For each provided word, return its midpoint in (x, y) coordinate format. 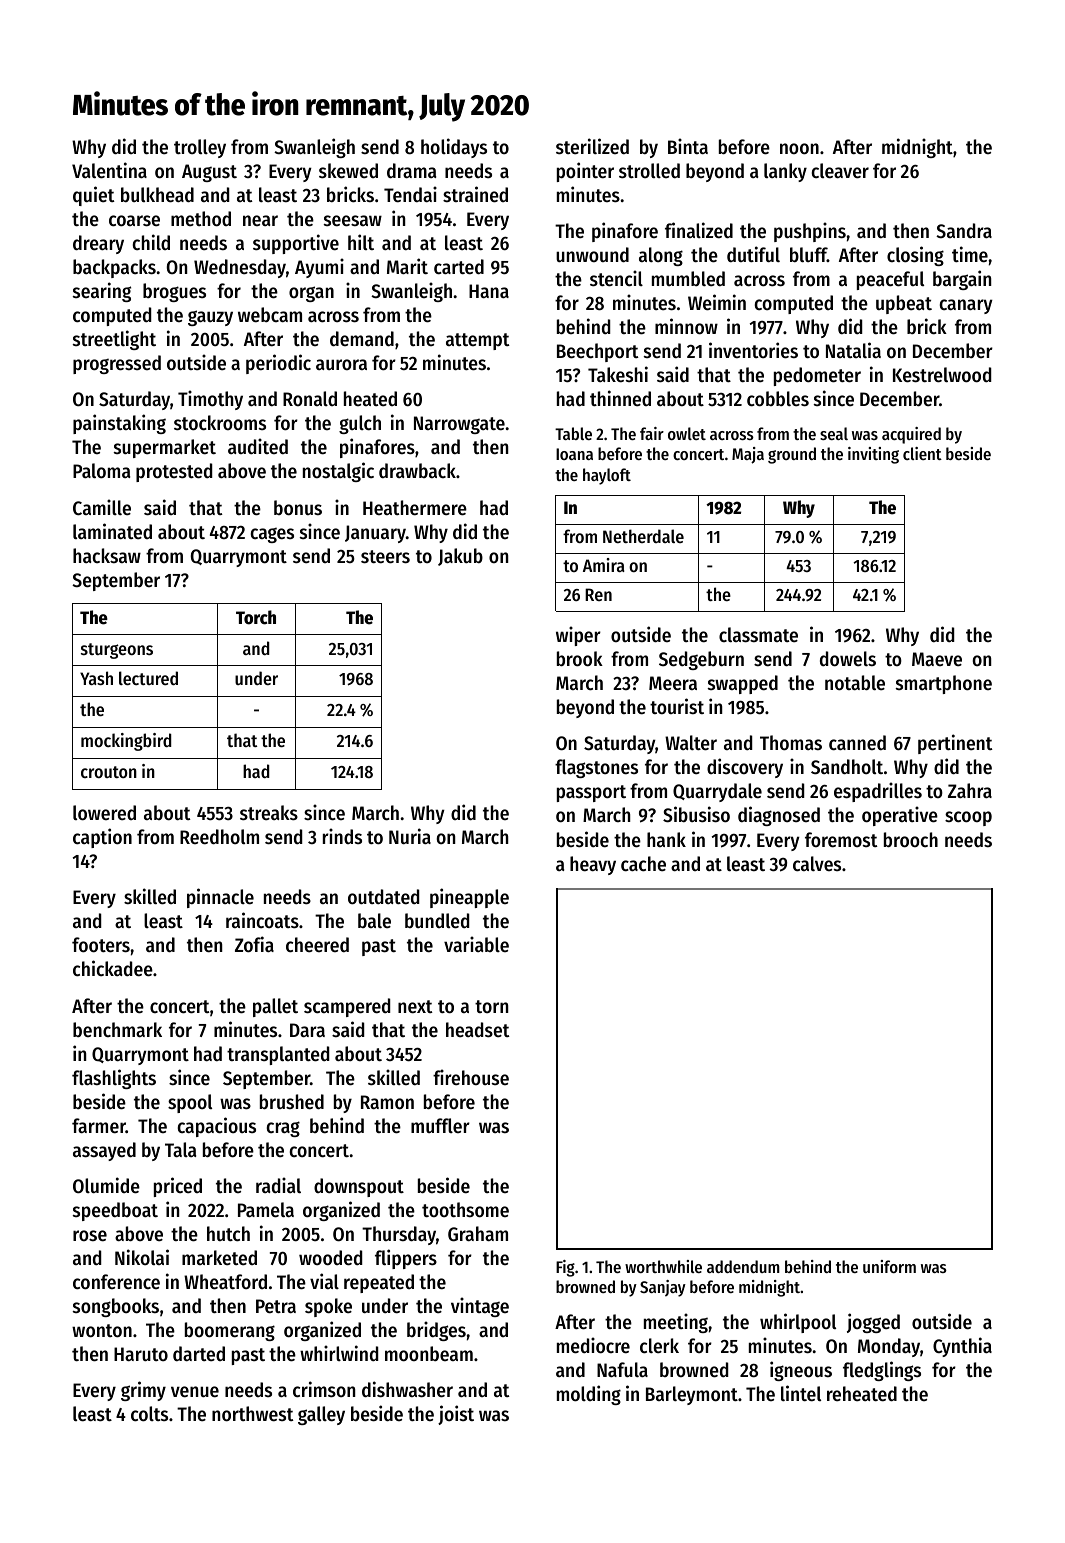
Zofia (254, 944)
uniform (889, 1266)
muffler (440, 1125)
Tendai (410, 194)
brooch (911, 840)
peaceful (890, 280)
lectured (148, 678)
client (922, 453)
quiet (93, 196)
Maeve (937, 659)
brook (580, 659)
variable (476, 944)
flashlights (114, 1079)
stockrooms (220, 423)
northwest (252, 1414)
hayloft (607, 476)
